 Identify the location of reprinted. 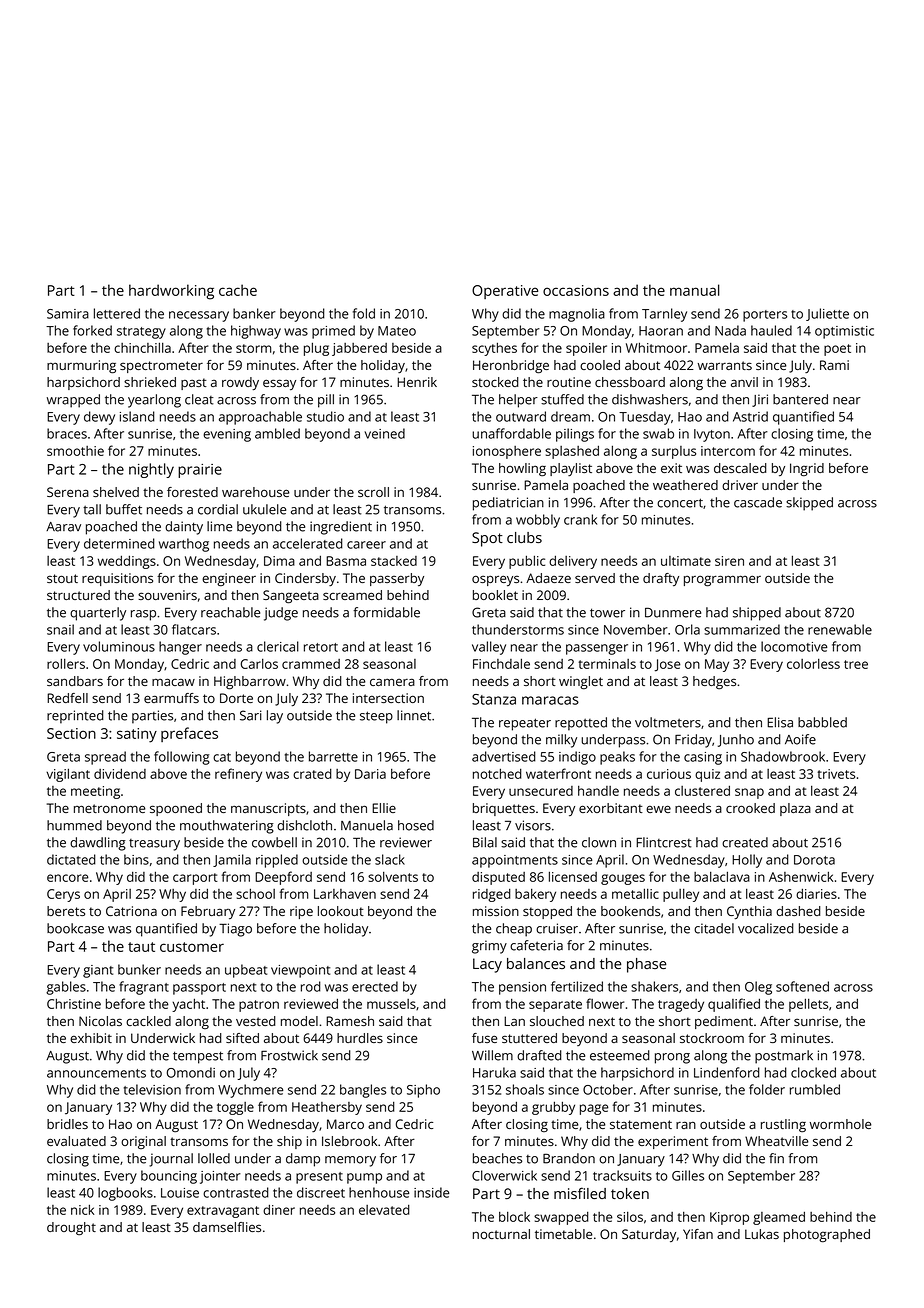
(75, 717).
